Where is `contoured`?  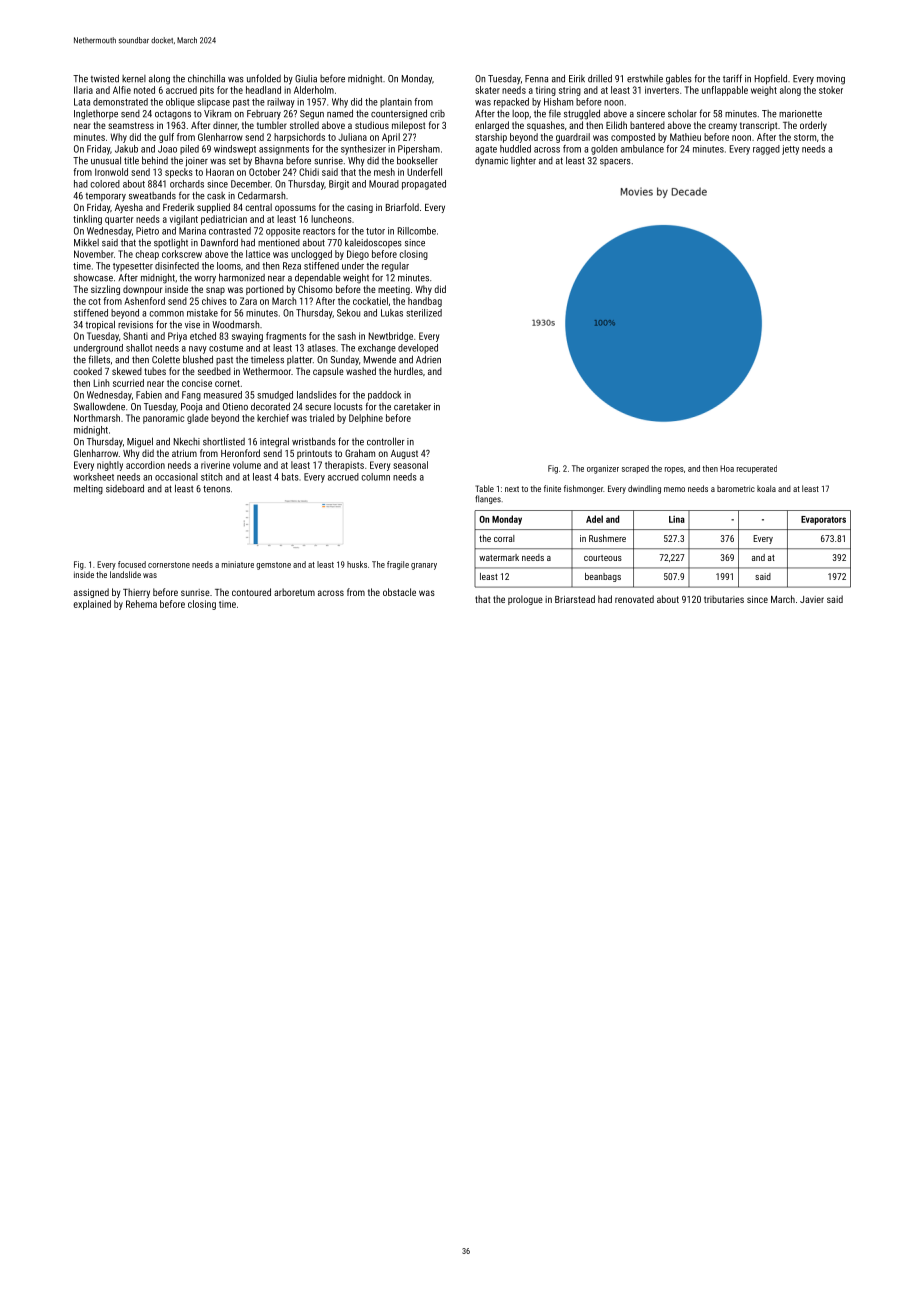
contoured is located at coordinates (251, 592).
